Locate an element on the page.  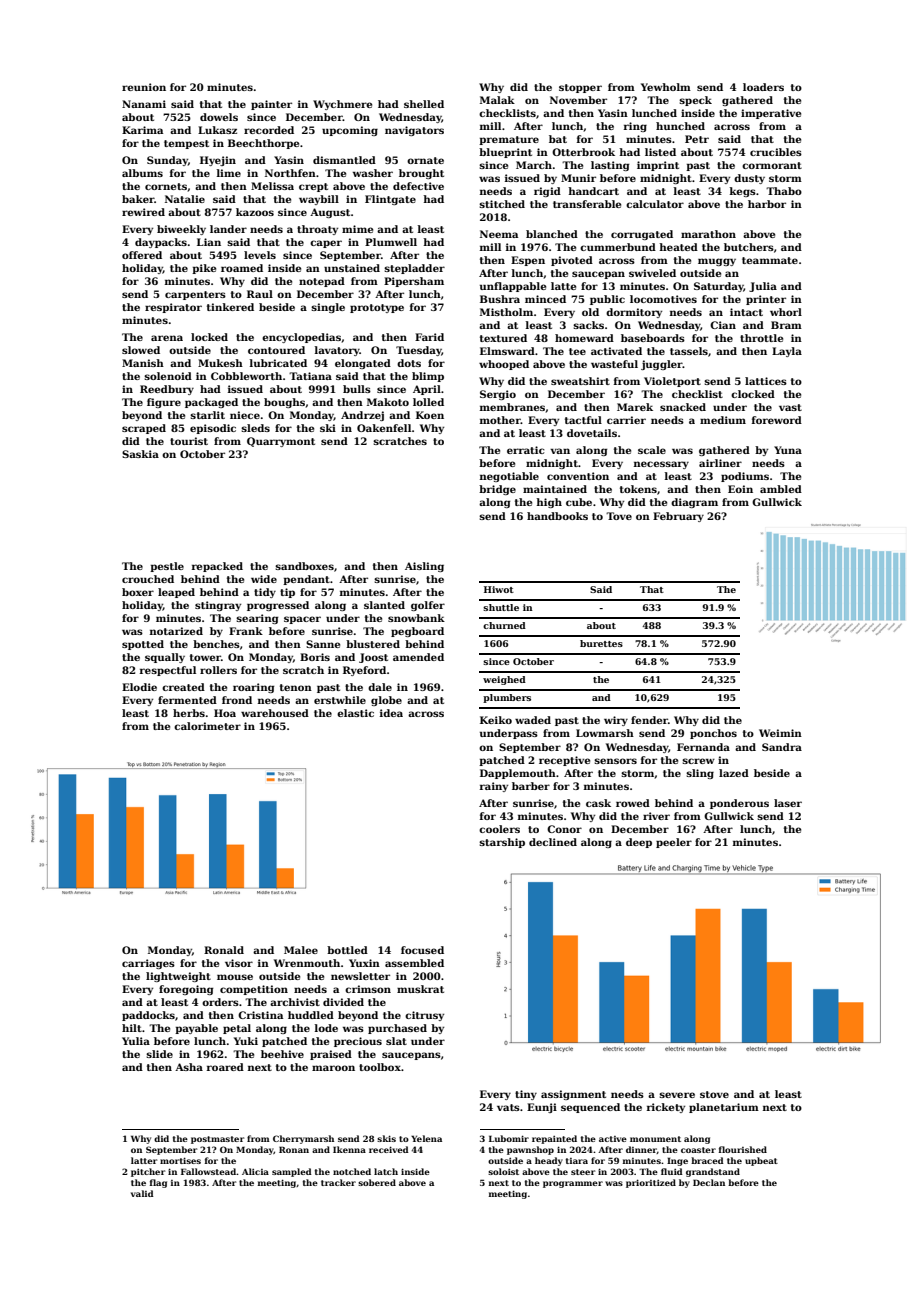
shuttle is located at coordinates (501, 607).
